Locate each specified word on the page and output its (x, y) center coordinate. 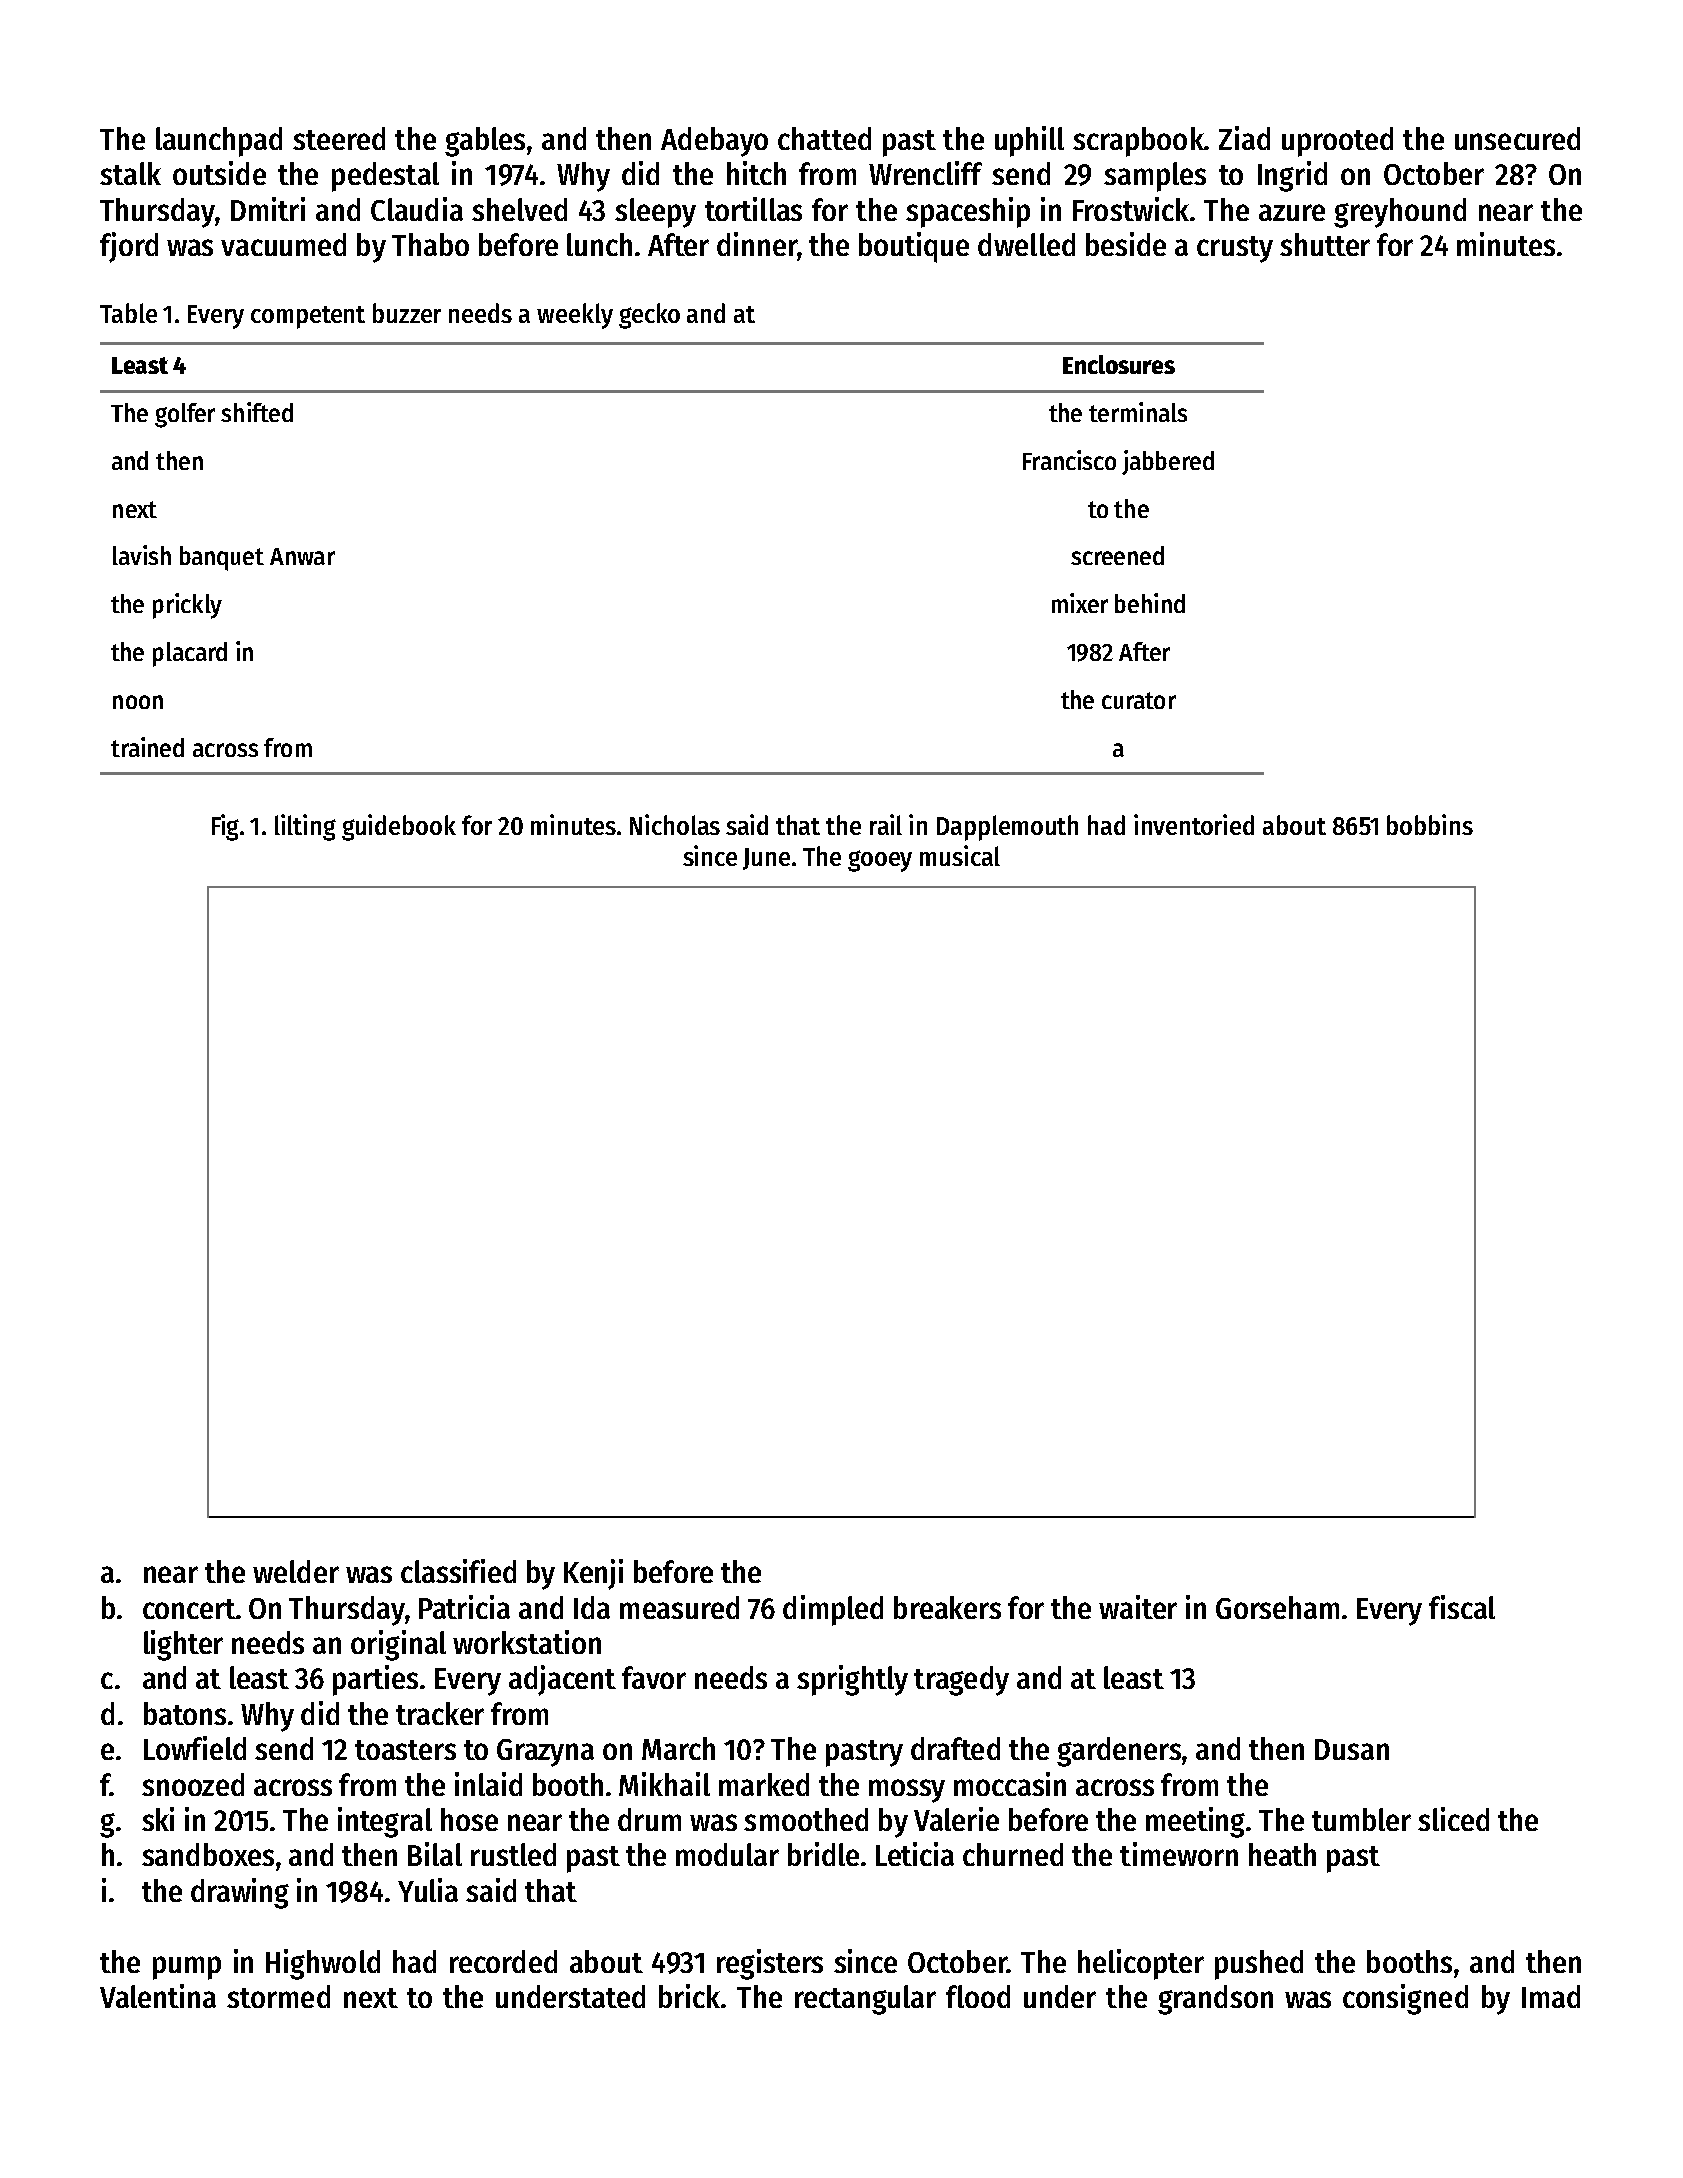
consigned (1405, 1999)
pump (187, 1968)
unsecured (1517, 138)
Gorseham (1277, 1607)
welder (296, 1571)
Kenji (593, 1574)
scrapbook (1138, 142)
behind (1150, 603)
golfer (185, 415)
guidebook (399, 827)
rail (886, 824)
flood (978, 1996)
